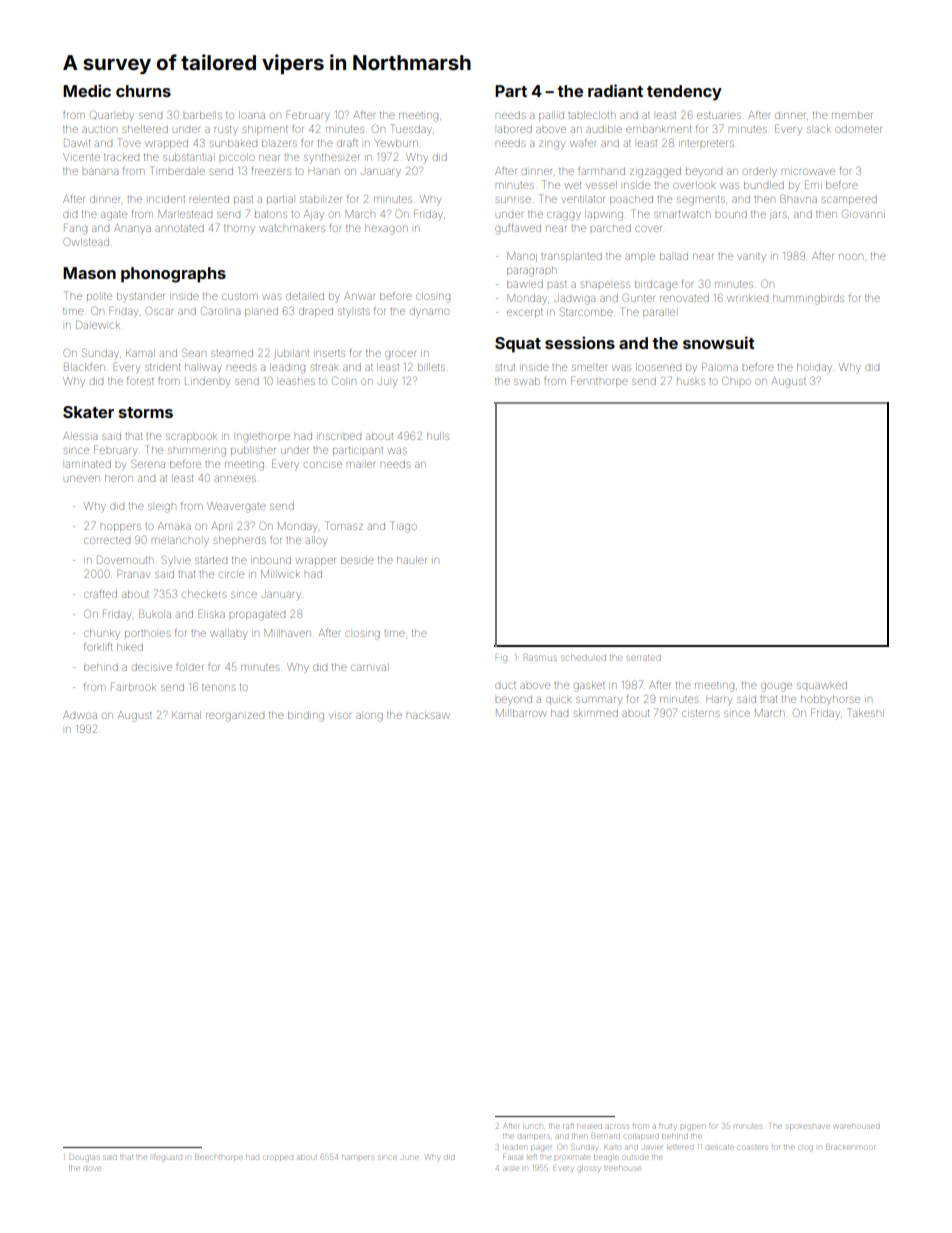 Image resolution: width=952 pixels, height=1233 pixels. What do you see at coordinates (564, 216) in the screenshot?
I see `craggy` at bounding box center [564, 216].
